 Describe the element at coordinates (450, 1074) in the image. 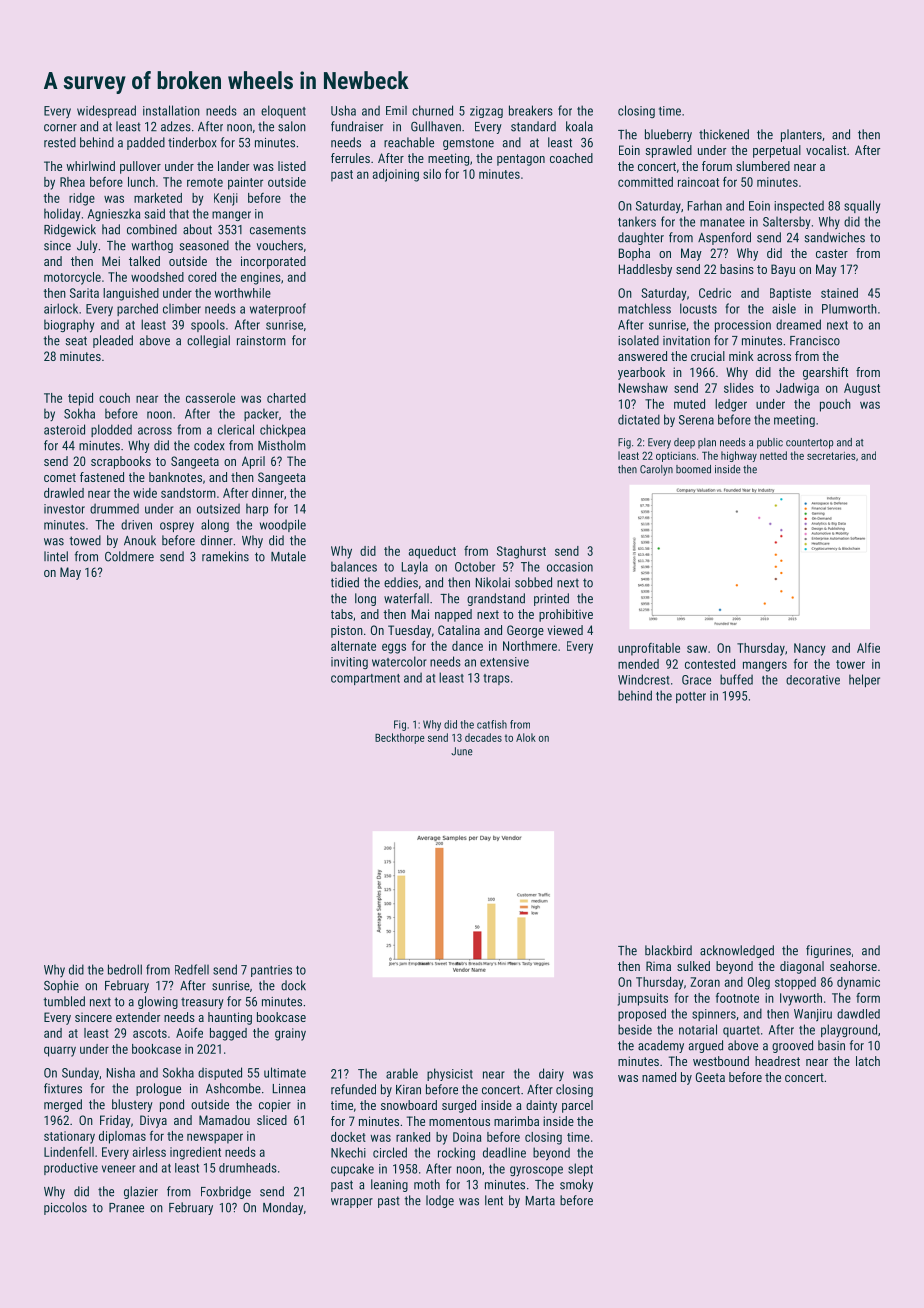

I see `physicist` at that location.
